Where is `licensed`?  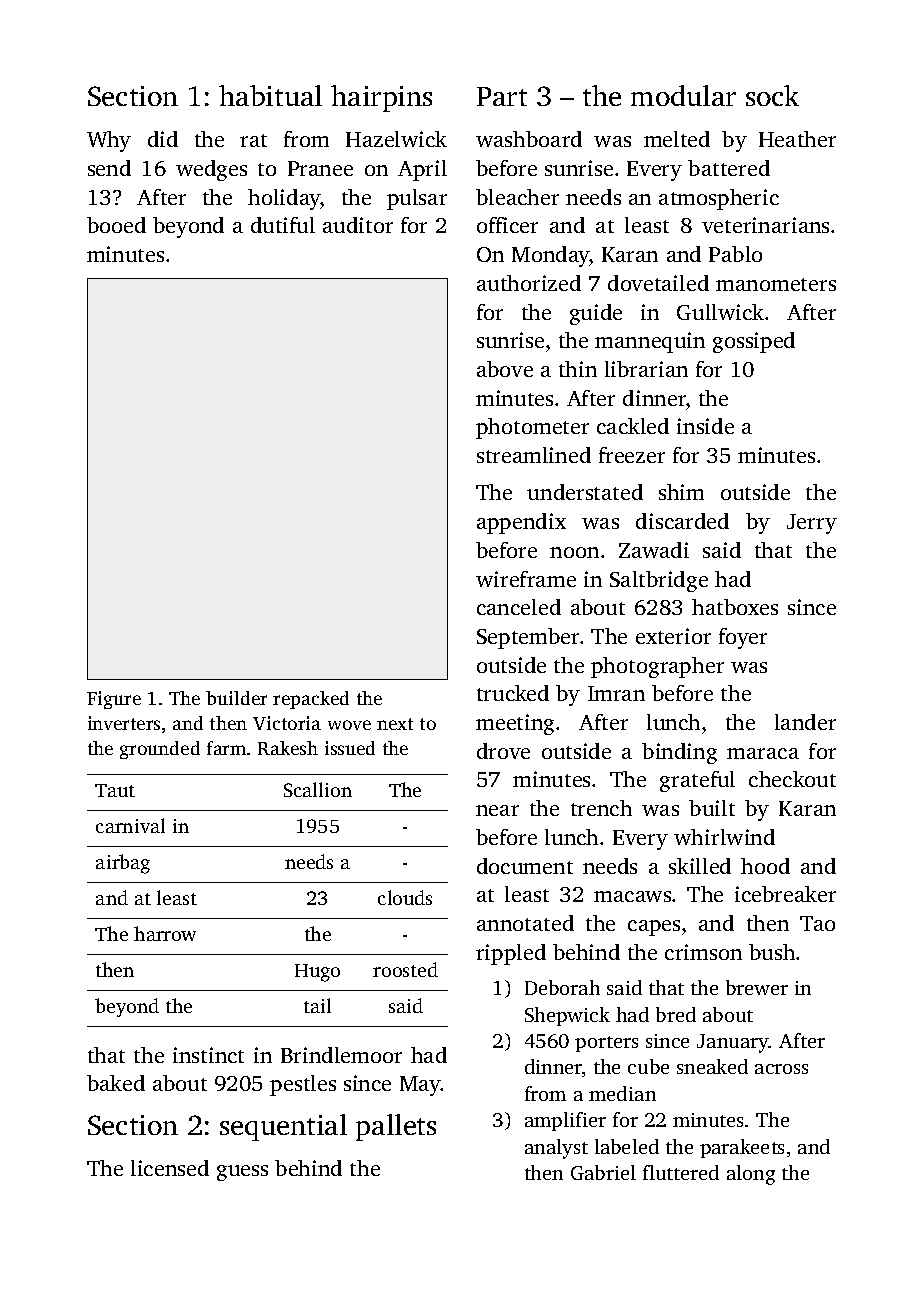
licensed is located at coordinates (170, 1168).
